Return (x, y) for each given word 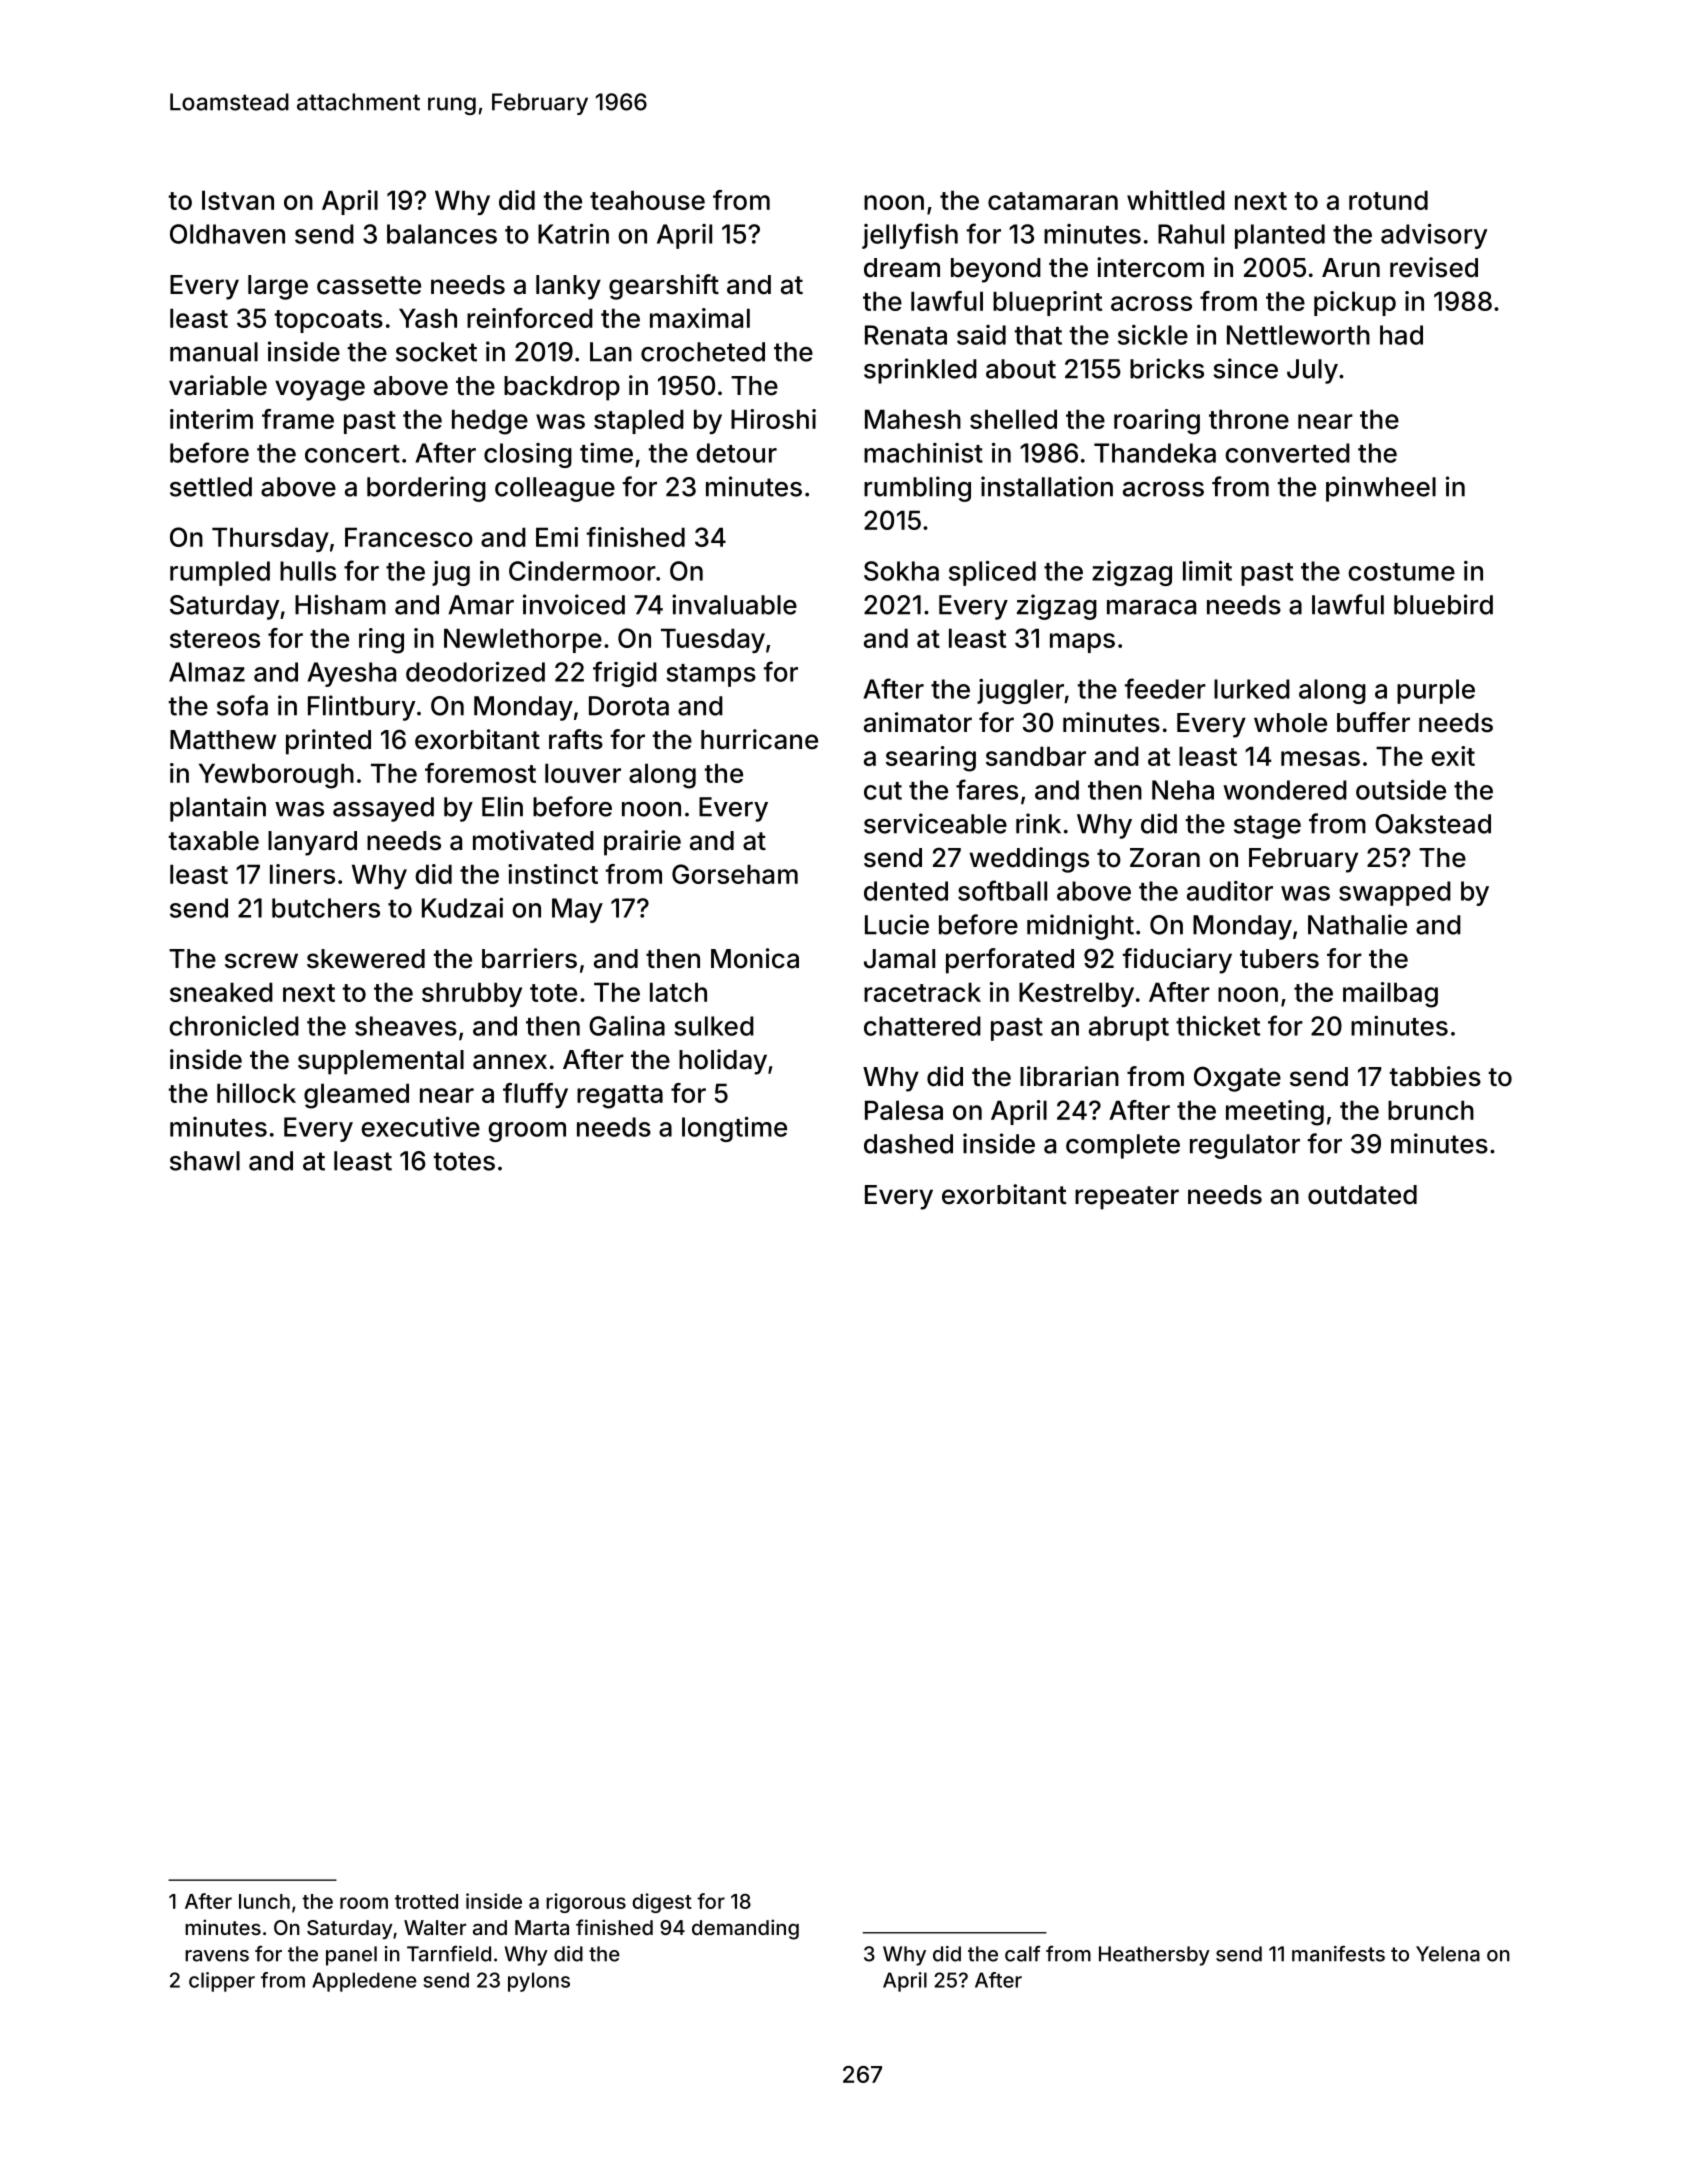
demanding (745, 1929)
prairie (642, 843)
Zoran (1165, 858)
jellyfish (910, 236)
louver (583, 773)
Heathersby (1154, 1956)
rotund (1388, 200)
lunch (264, 1901)
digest (662, 1903)
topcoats (328, 321)
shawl (205, 1161)
